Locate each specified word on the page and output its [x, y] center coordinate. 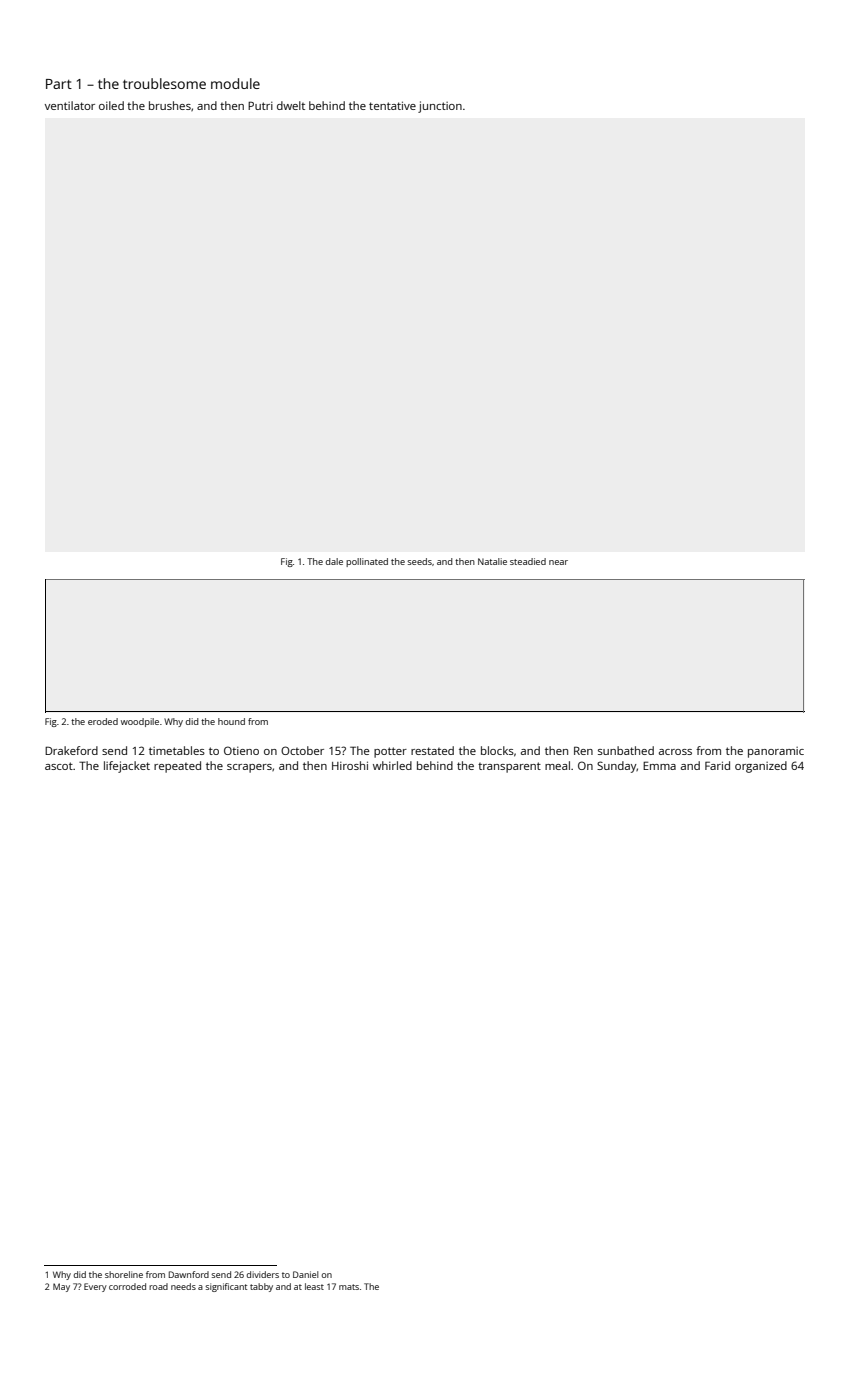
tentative [392, 105]
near [558, 562]
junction [440, 107]
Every [95, 1287]
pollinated [367, 562]
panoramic [776, 752]
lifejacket [127, 767]
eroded [103, 721]
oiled [111, 105]
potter [390, 752]
